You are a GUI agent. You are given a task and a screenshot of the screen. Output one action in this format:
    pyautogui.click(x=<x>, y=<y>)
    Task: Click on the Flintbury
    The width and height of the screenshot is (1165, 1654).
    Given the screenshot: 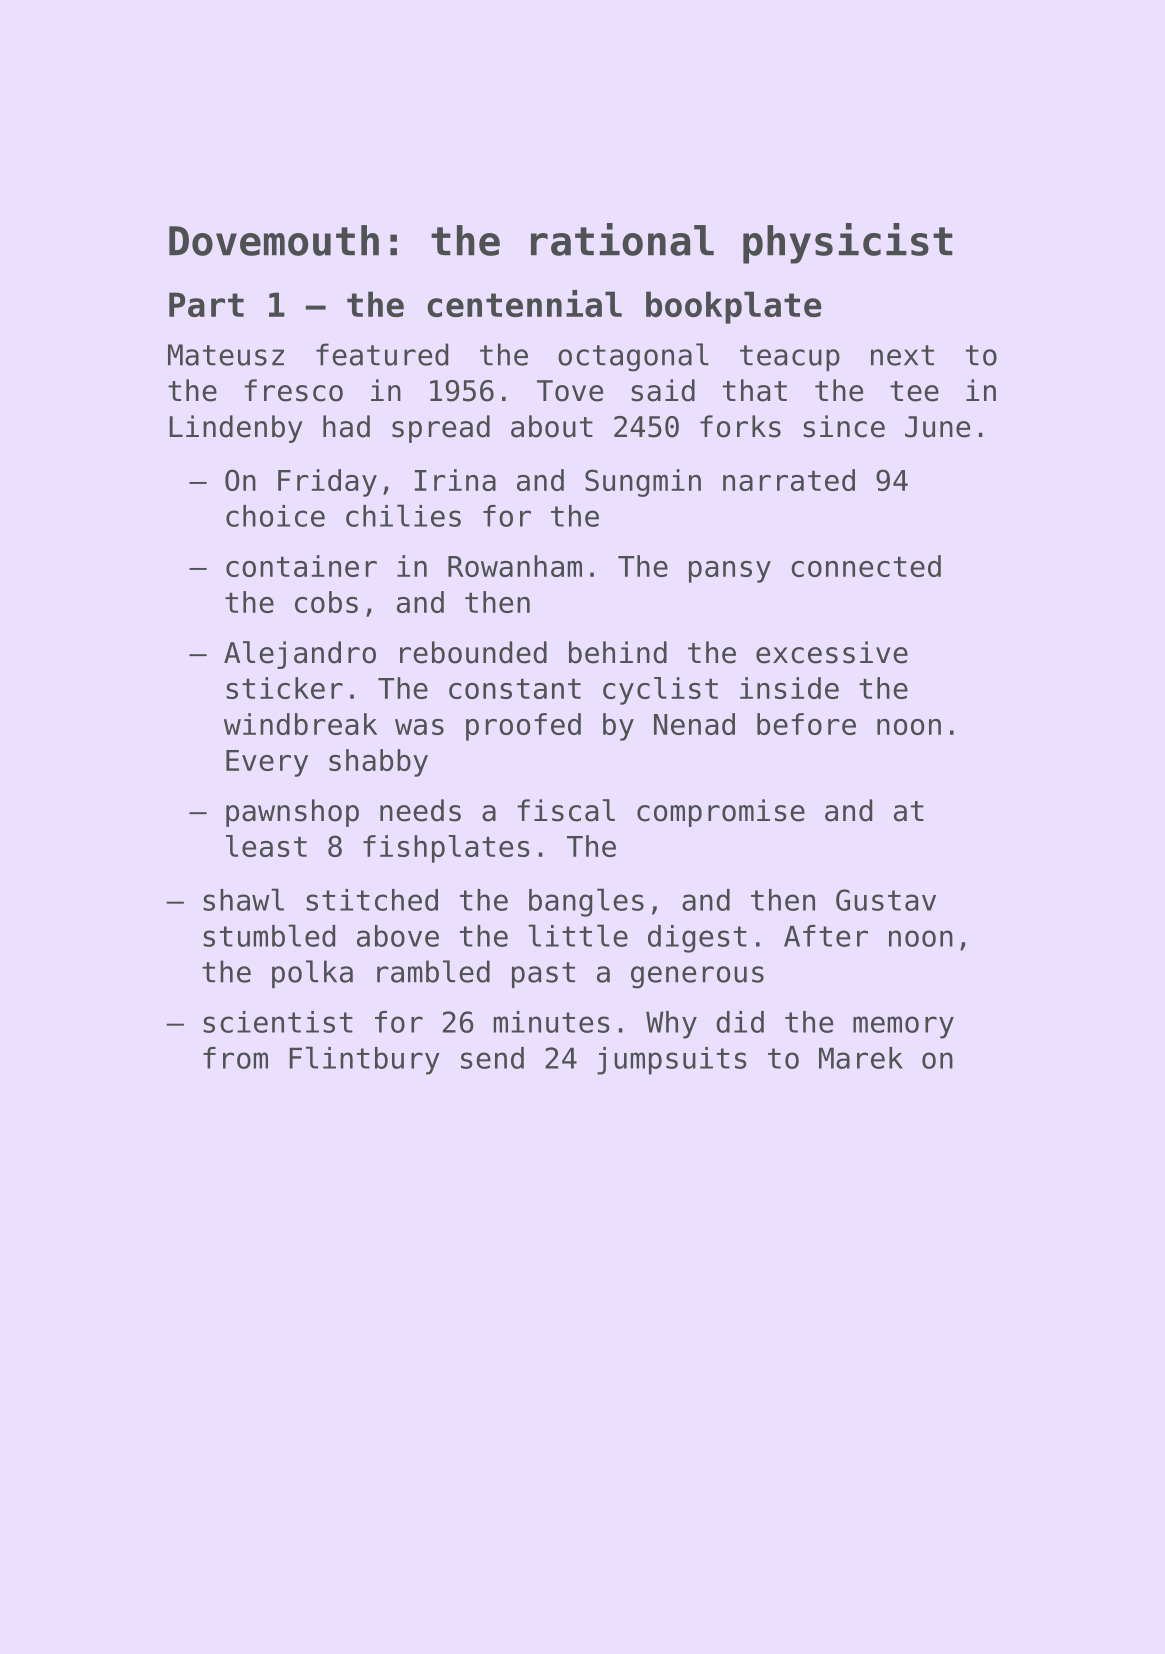 What is the action you would take?
    pyautogui.click(x=364, y=1060)
